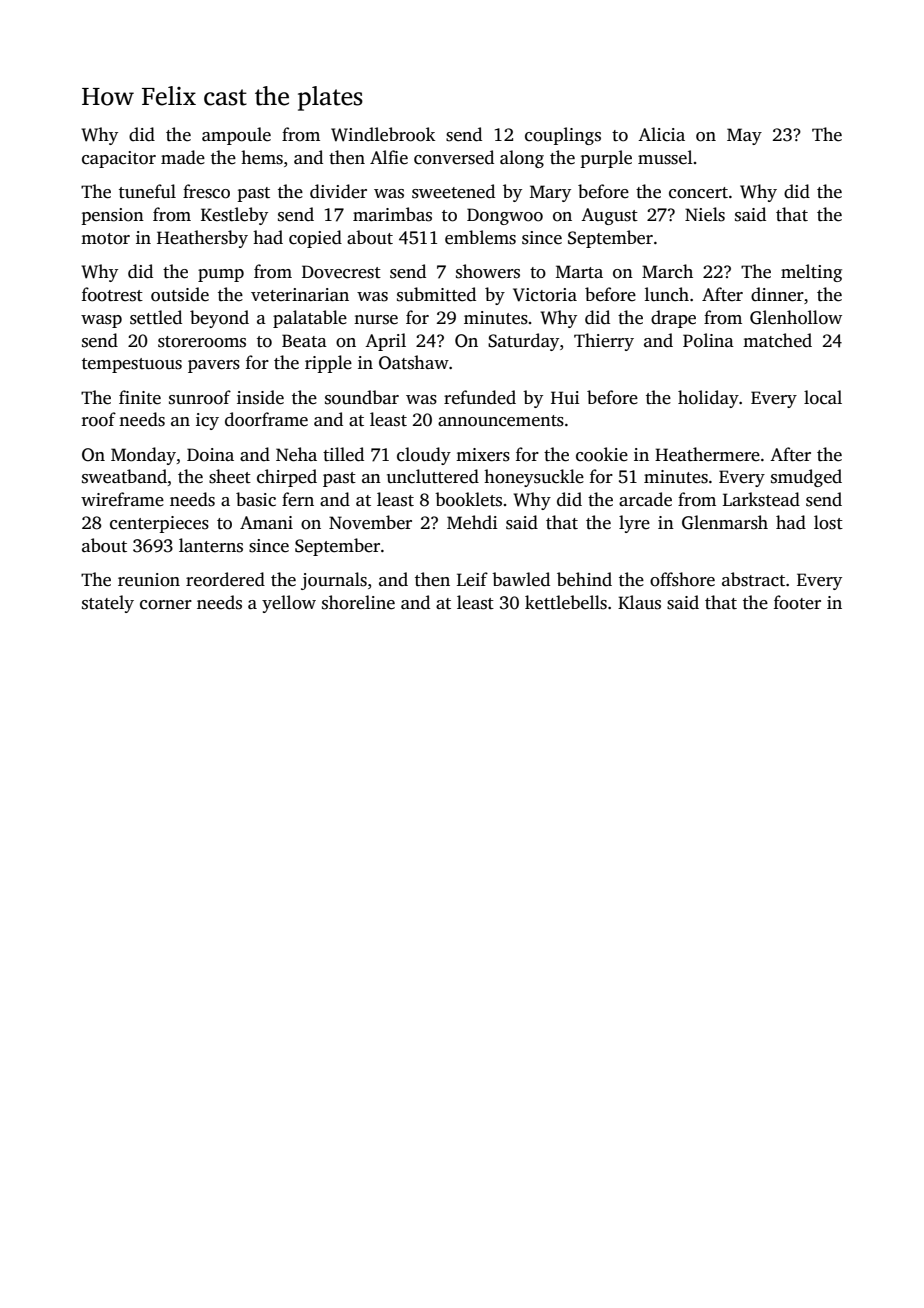  Describe the element at coordinates (236, 136) in the image. I see `ampoule` at that location.
